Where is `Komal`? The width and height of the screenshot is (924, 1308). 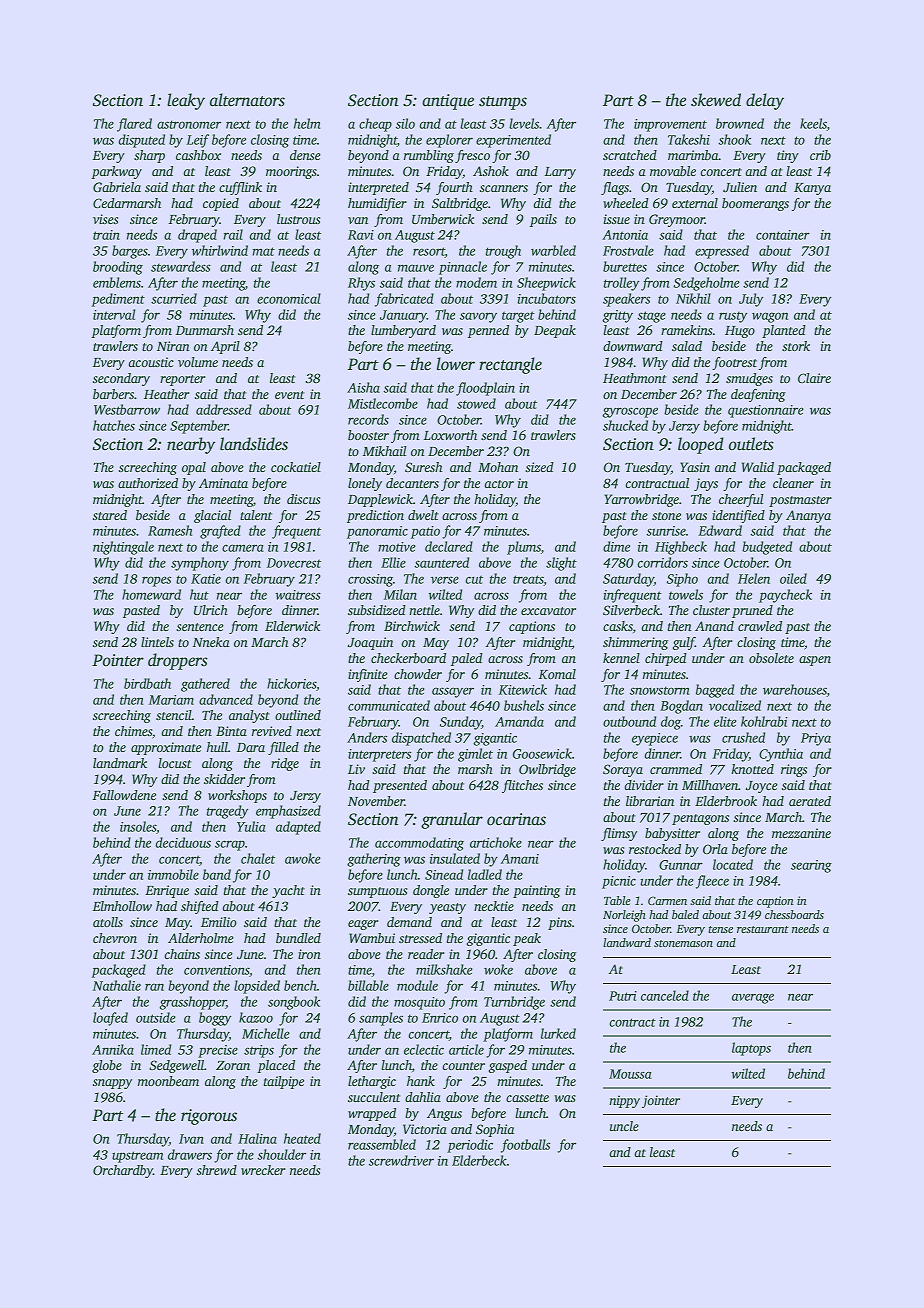
Komal is located at coordinates (557, 674).
